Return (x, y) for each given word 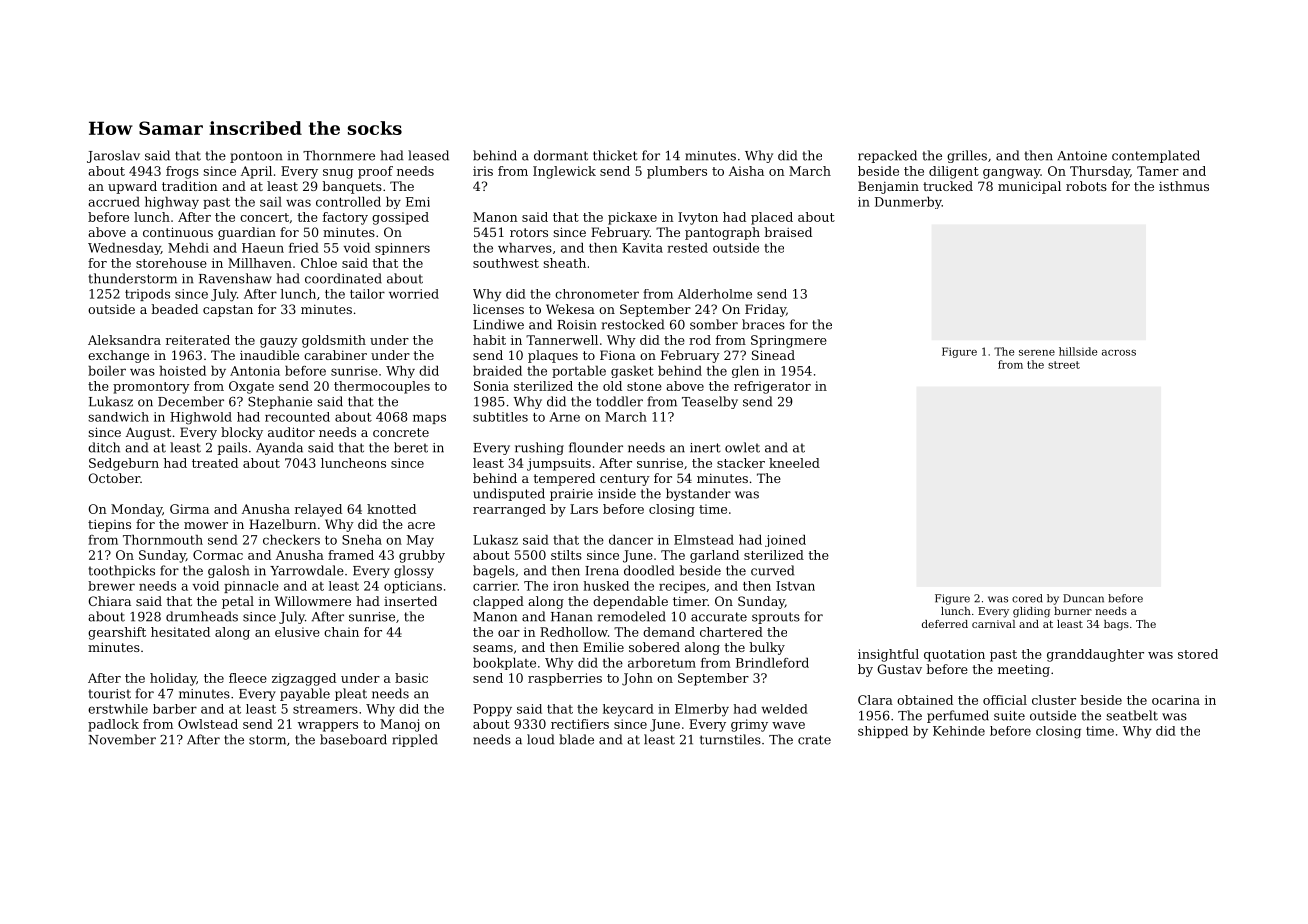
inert (705, 448)
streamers (325, 709)
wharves (525, 248)
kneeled (794, 463)
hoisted (183, 371)
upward (132, 187)
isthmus (1184, 186)
